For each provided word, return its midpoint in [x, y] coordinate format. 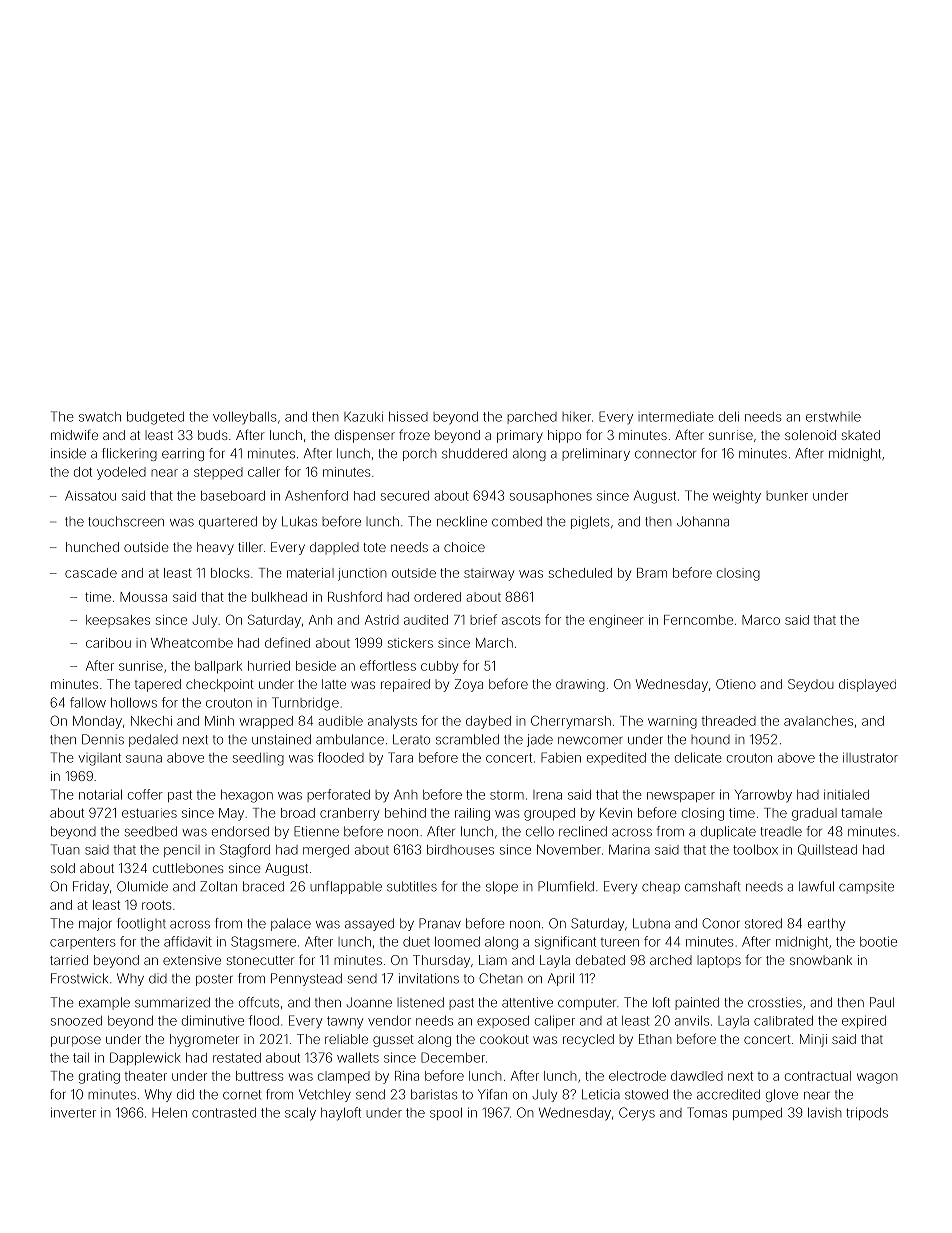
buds [212, 435]
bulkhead [279, 597]
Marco [761, 620]
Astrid [382, 620]
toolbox [755, 850]
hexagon [247, 796]
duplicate [728, 832]
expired [864, 1021]
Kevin [616, 813]
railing [472, 814]
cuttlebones [188, 868]
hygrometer [204, 1040]
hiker [576, 417]
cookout [504, 1039]
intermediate [676, 417]
